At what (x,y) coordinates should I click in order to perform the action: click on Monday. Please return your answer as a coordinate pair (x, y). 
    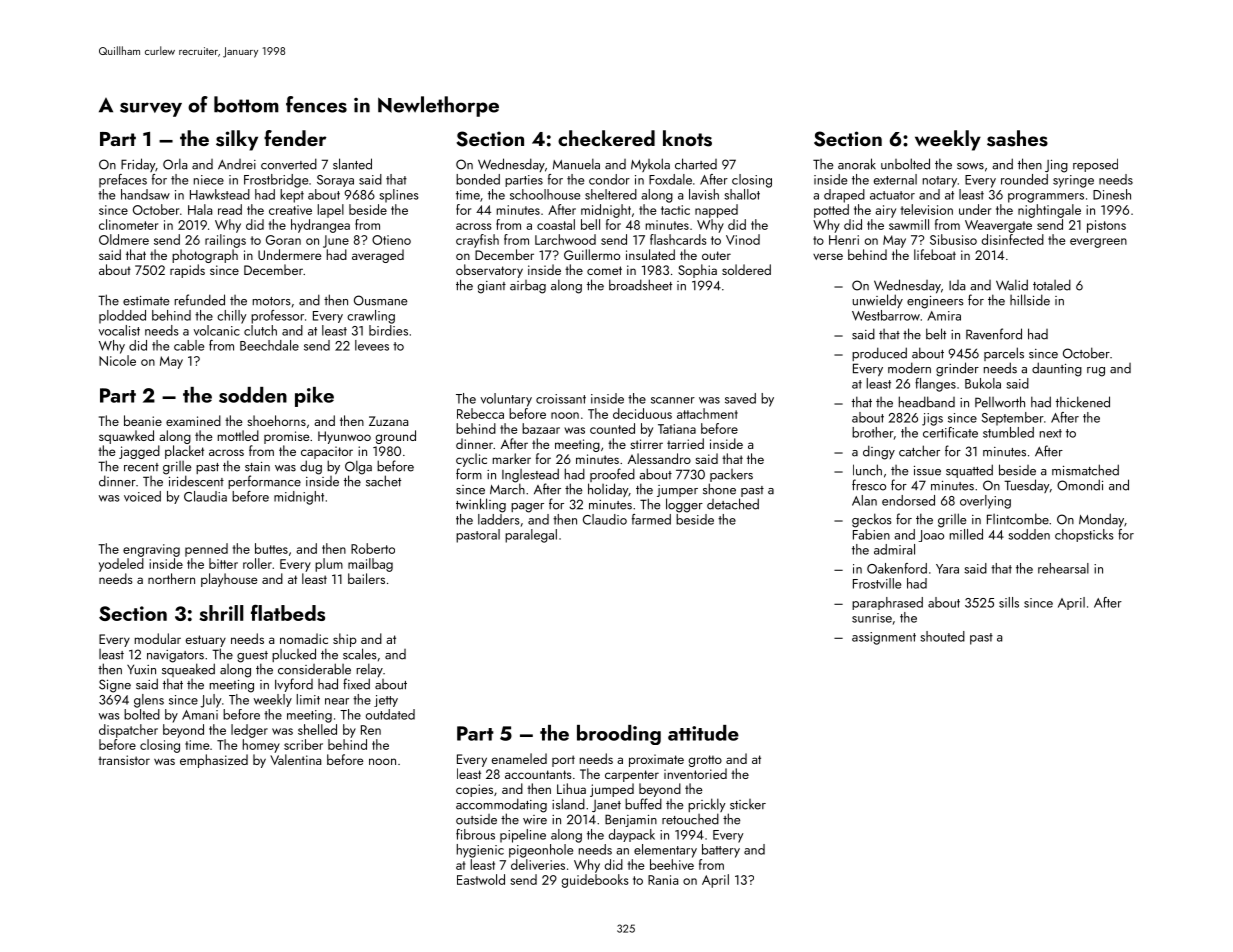
    Looking at the image, I should click on (1101, 520).
